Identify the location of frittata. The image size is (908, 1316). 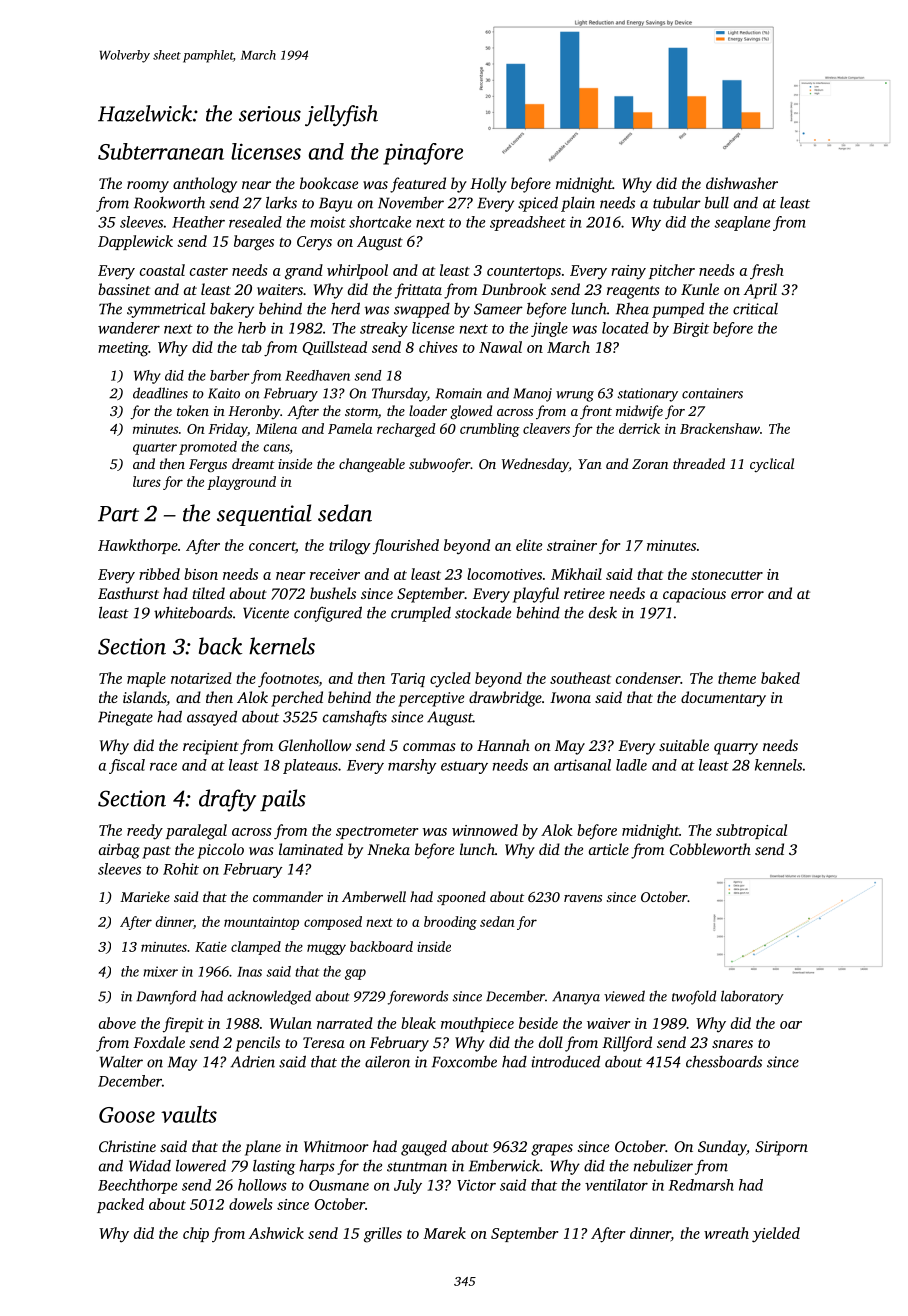
(418, 291).
